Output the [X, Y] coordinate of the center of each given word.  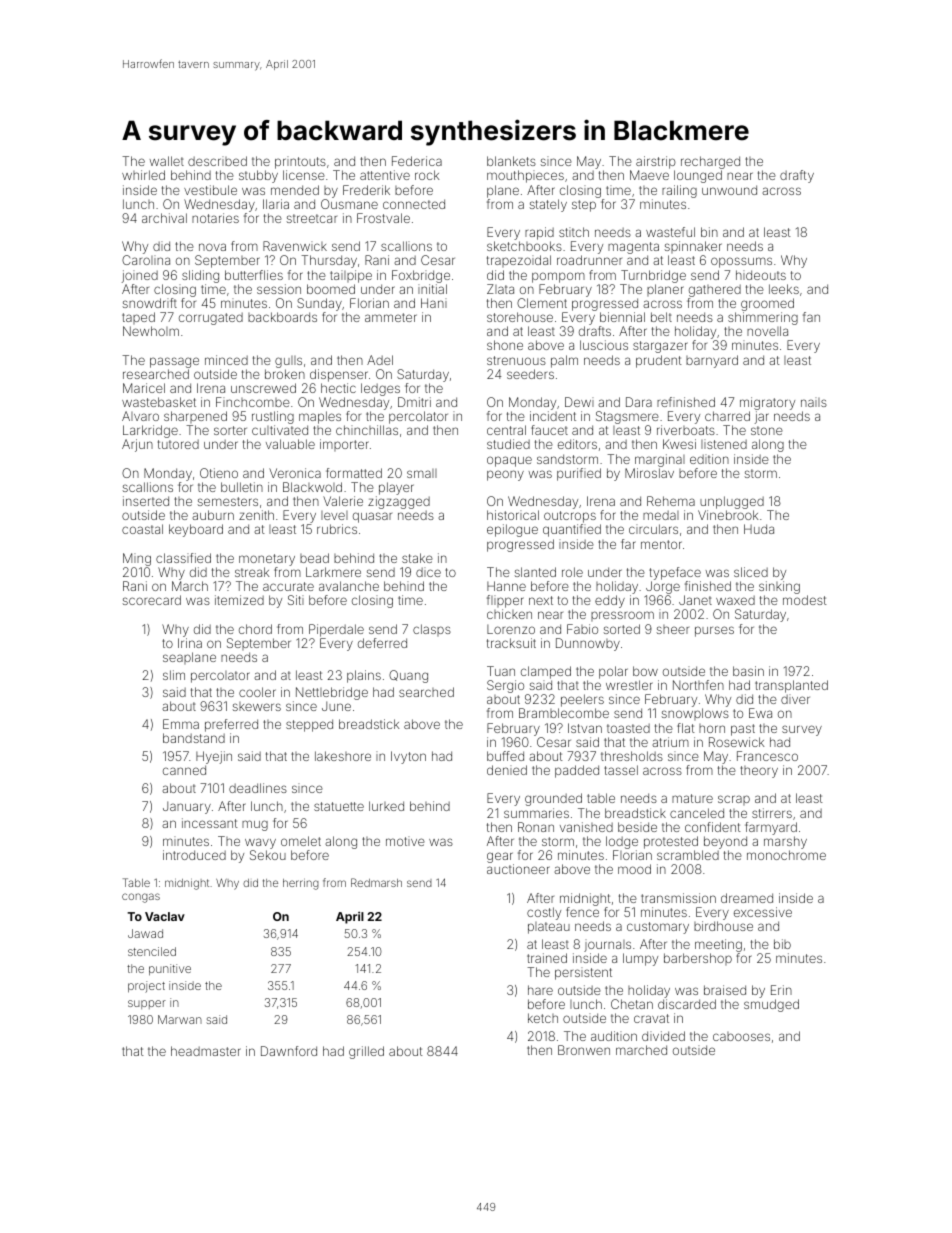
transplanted [791, 686]
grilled [366, 1052]
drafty [797, 176]
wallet [167, 161]
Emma [181, 724]
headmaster [206, 1051]
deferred [382, 643]
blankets [511, 161]
